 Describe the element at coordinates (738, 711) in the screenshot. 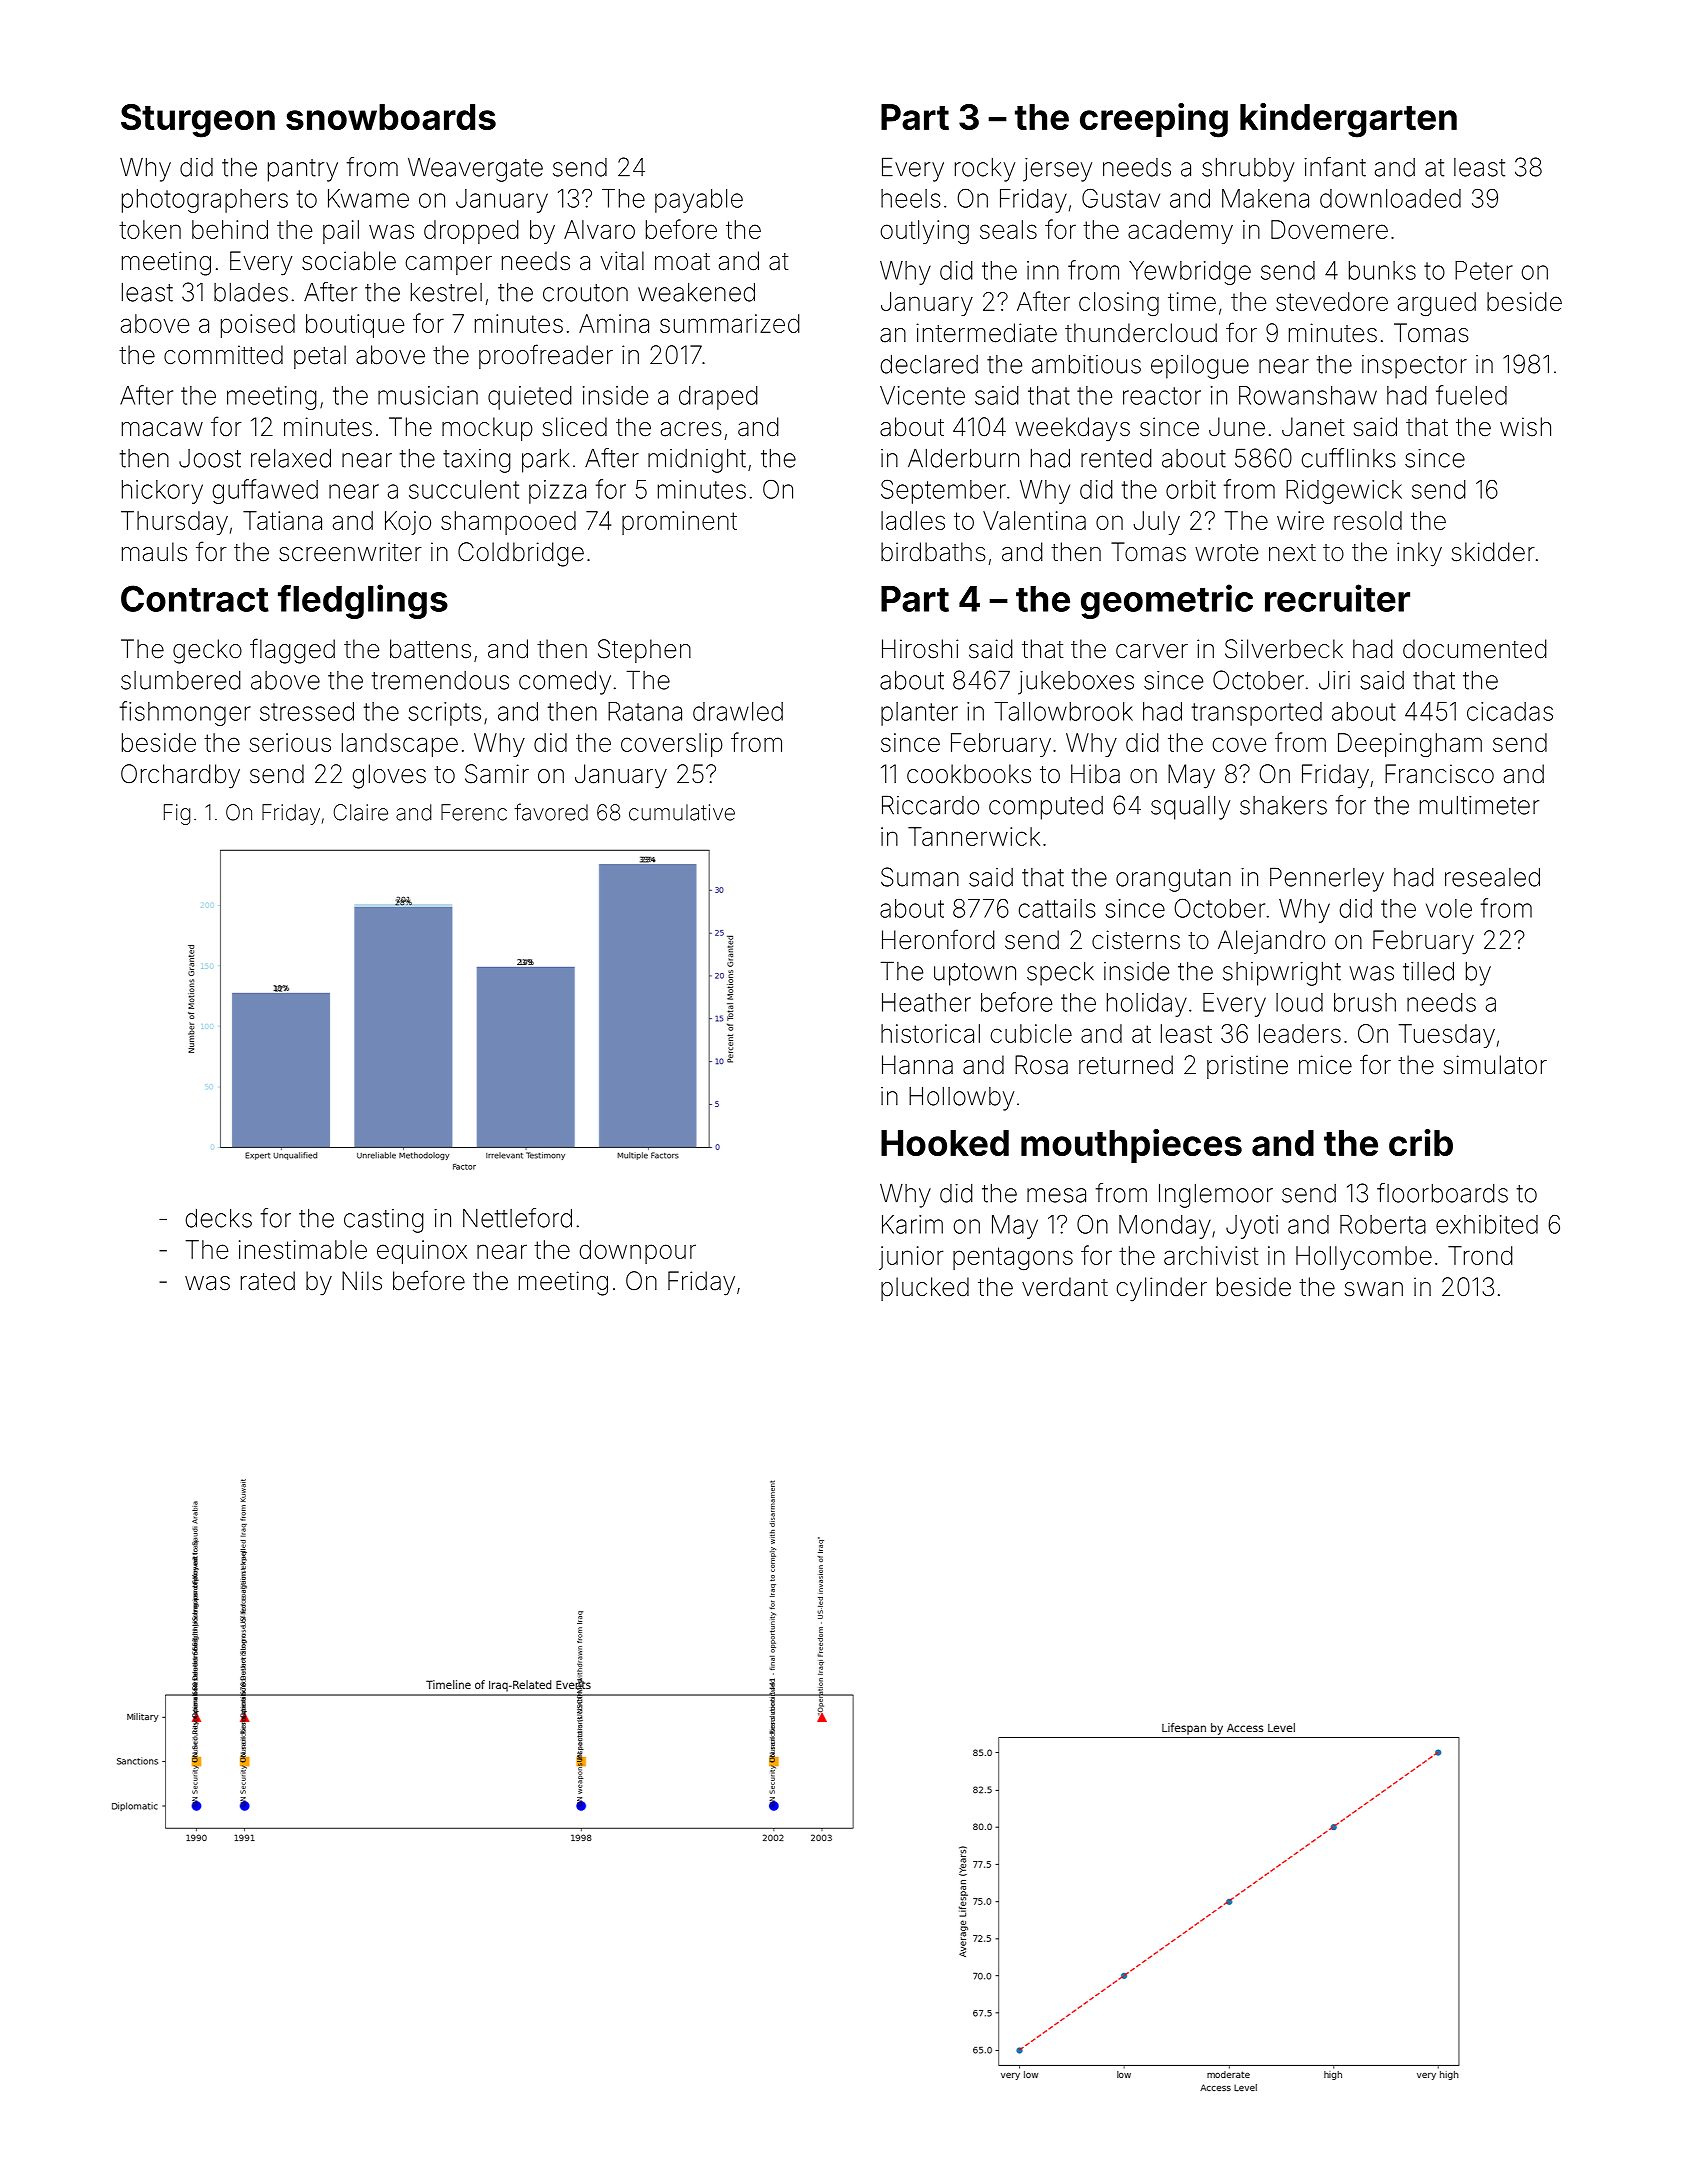

I see `drawled` at that location.
